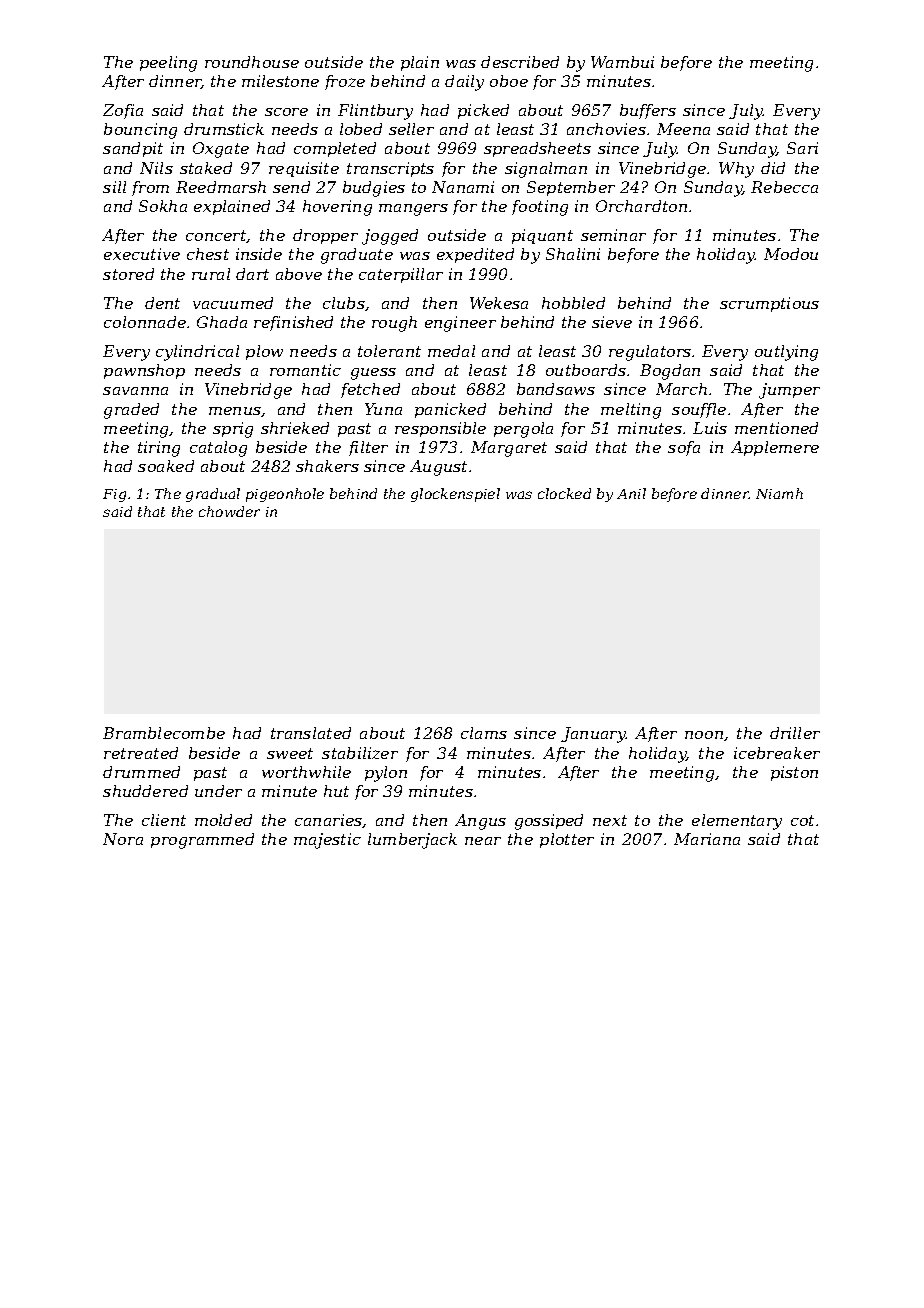 Image resolution: width=924 pixels, height=1308 pixels. What do you see at coordinates (509, 449) in the document?
I see `Margaret` at bounding box center [509, 449].
